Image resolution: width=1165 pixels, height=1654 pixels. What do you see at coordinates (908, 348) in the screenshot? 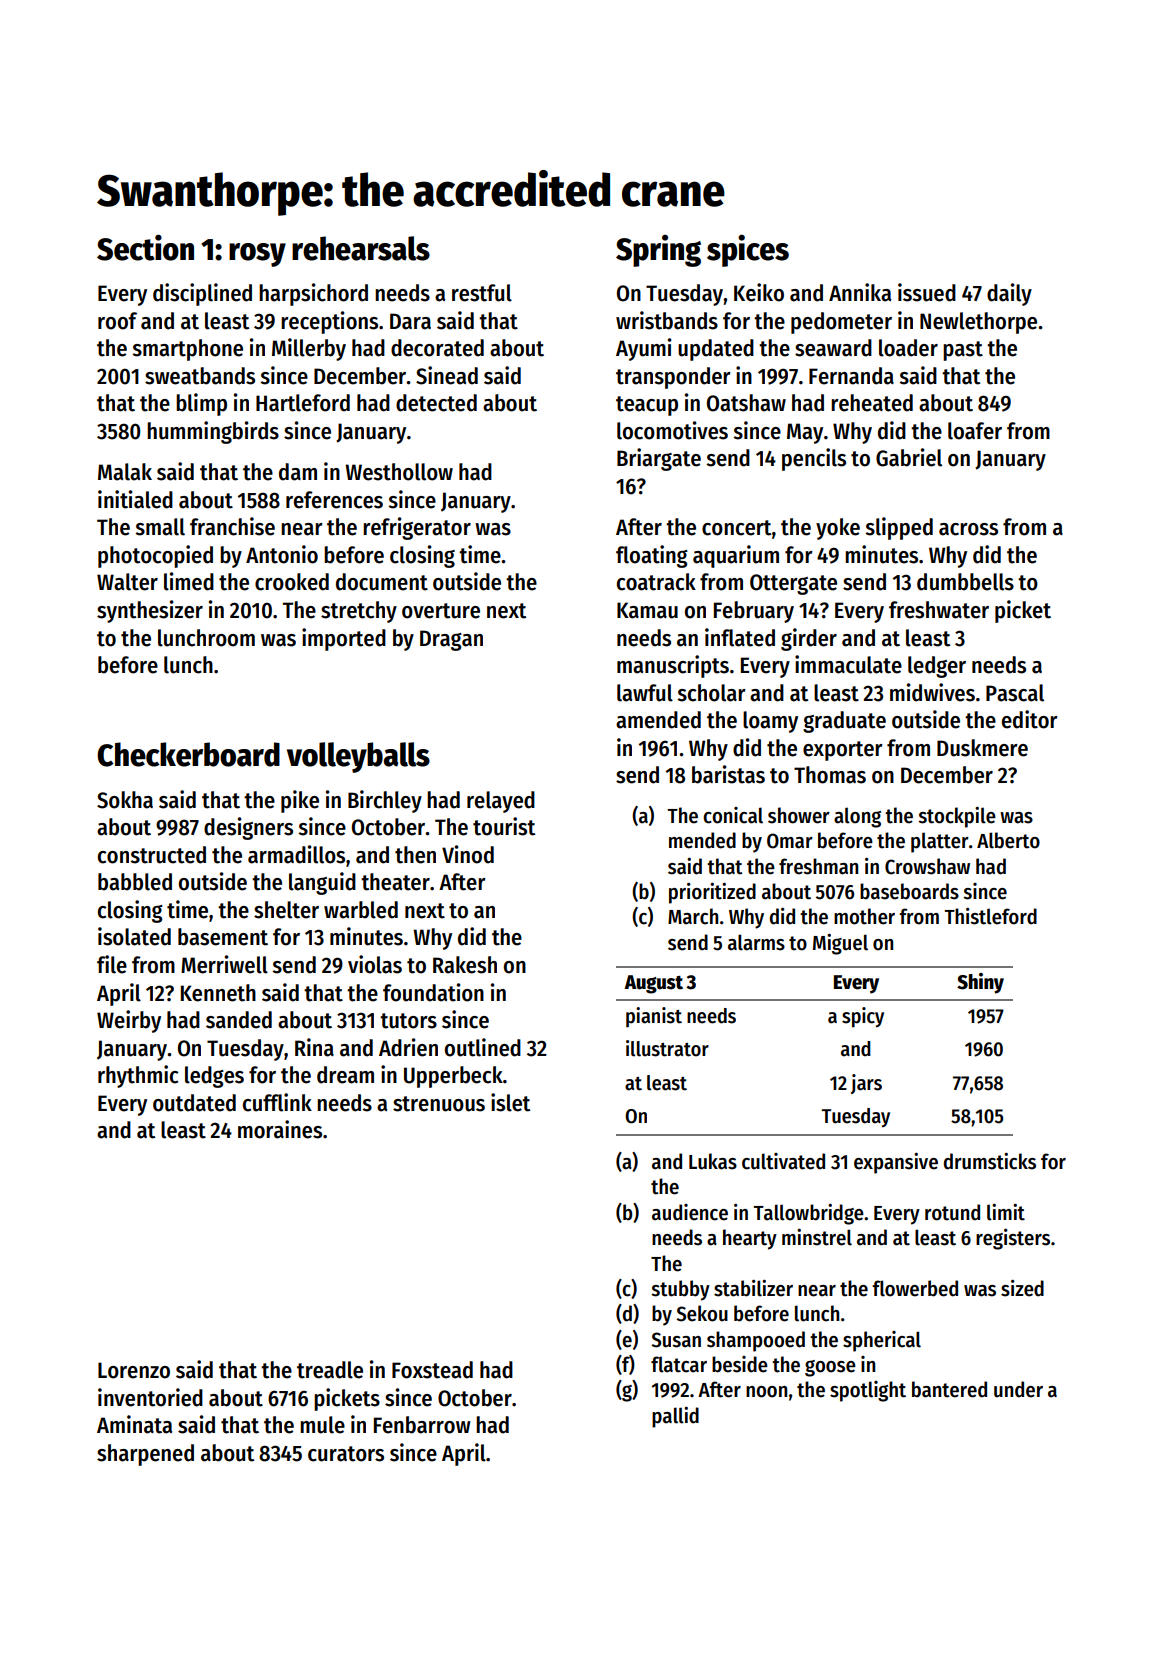
I see `loader` at bounding box center [908, 348].
